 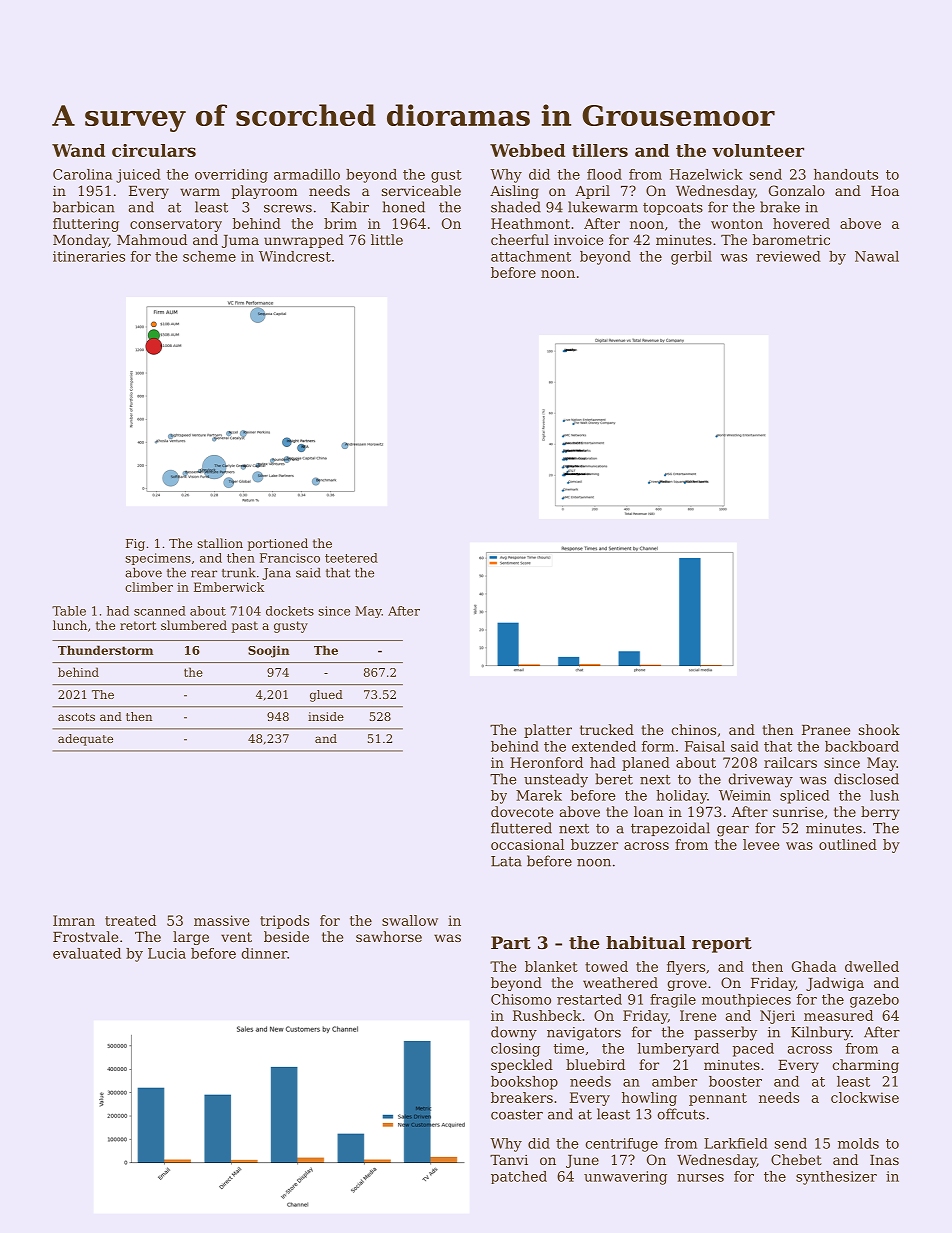 I want to click on Aisling, so click(x=514, y=192).
